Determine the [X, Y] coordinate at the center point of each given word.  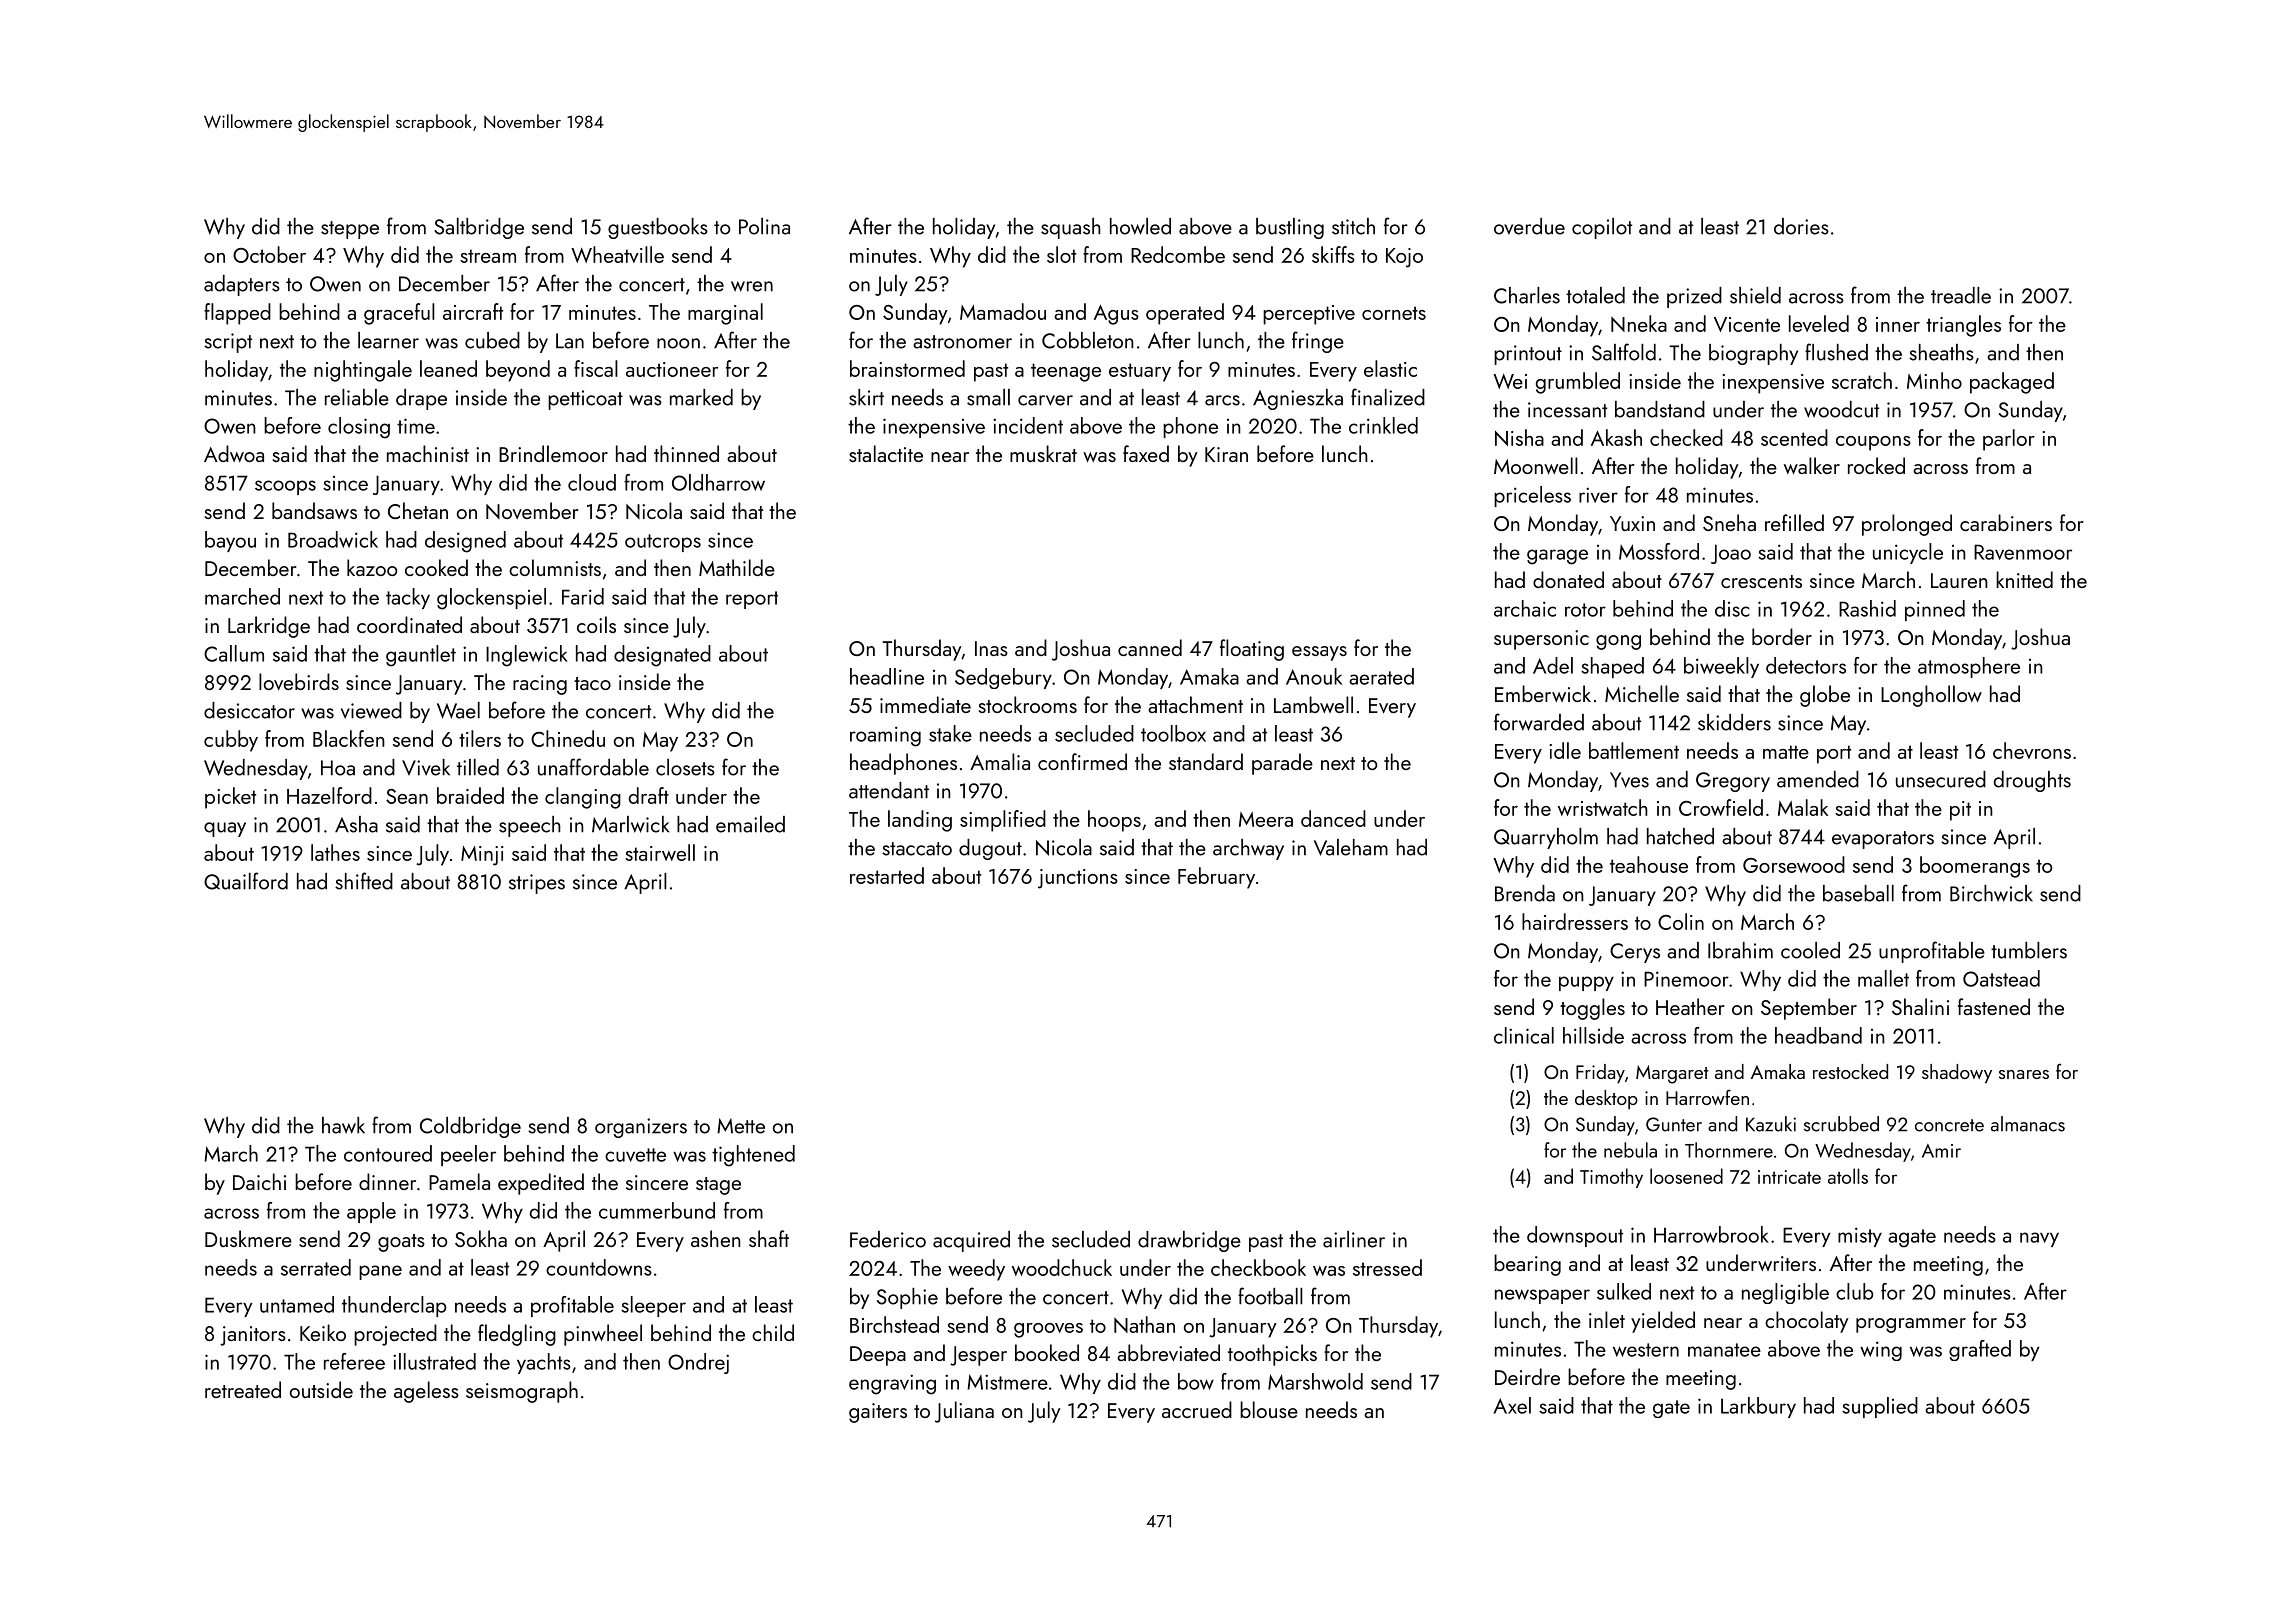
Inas [991, 648]
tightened [753, 1156]
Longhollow [1931, 696]
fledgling [517, 1335]
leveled [1819, 323]
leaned [448, 368]
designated [662, 656]
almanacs [2028, 1124]
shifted [364, 881]
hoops [1114, 821]
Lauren [1959, 580]
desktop [1606, 1099]
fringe [1318, 342]
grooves [1048, 1330]
